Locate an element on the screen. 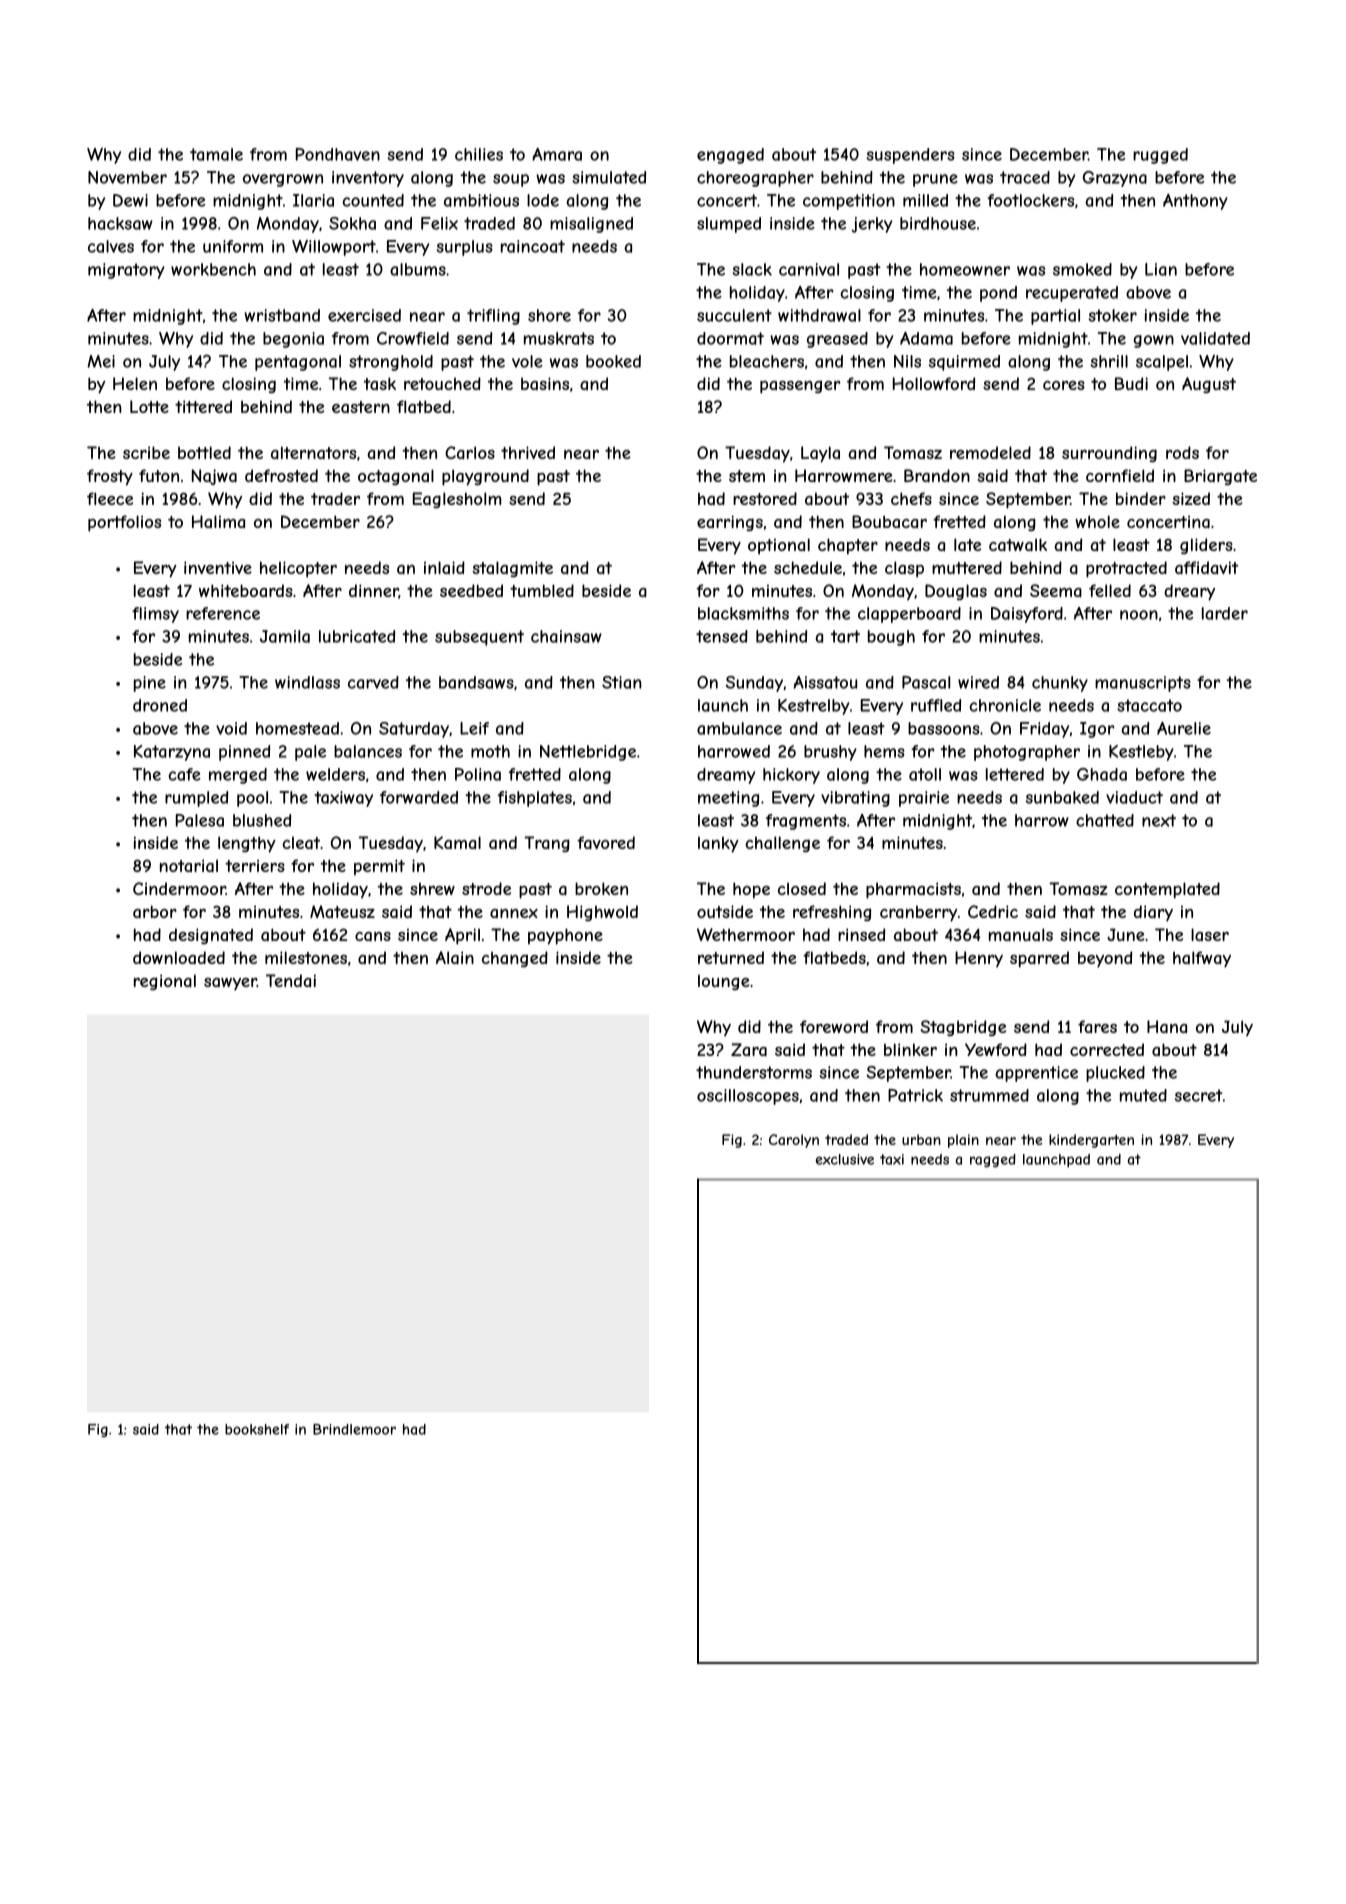 This screenshot has height=1904, width=1346. bookshelf is located at coordinates (257, 1429).
